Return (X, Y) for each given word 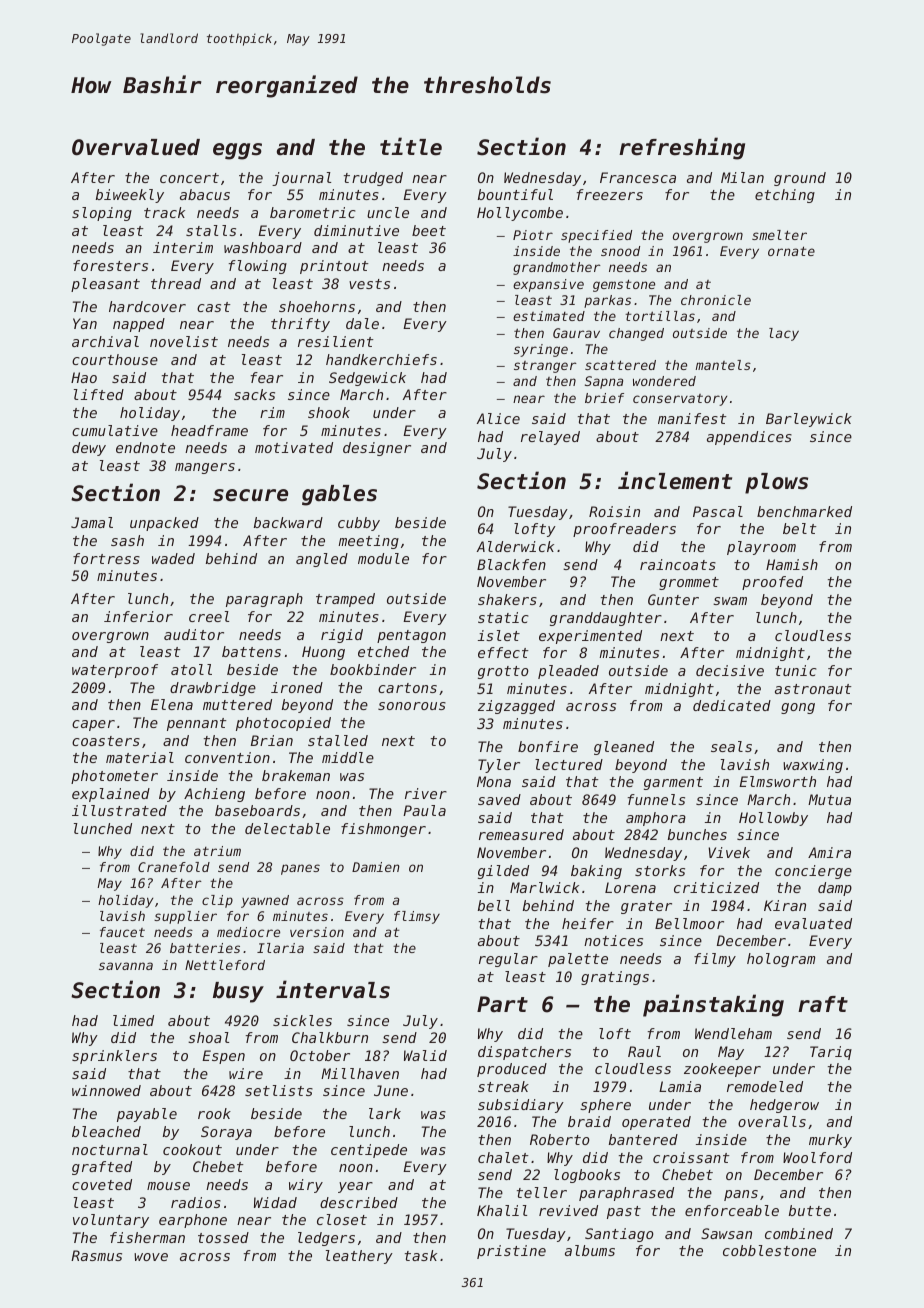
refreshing (682, 148)
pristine (511, 1252)
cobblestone (769, 1250)
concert (189, 178)
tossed (223, 1237)
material (140, 757)
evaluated (813, 923)
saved (499, 799)
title (411, 146)
